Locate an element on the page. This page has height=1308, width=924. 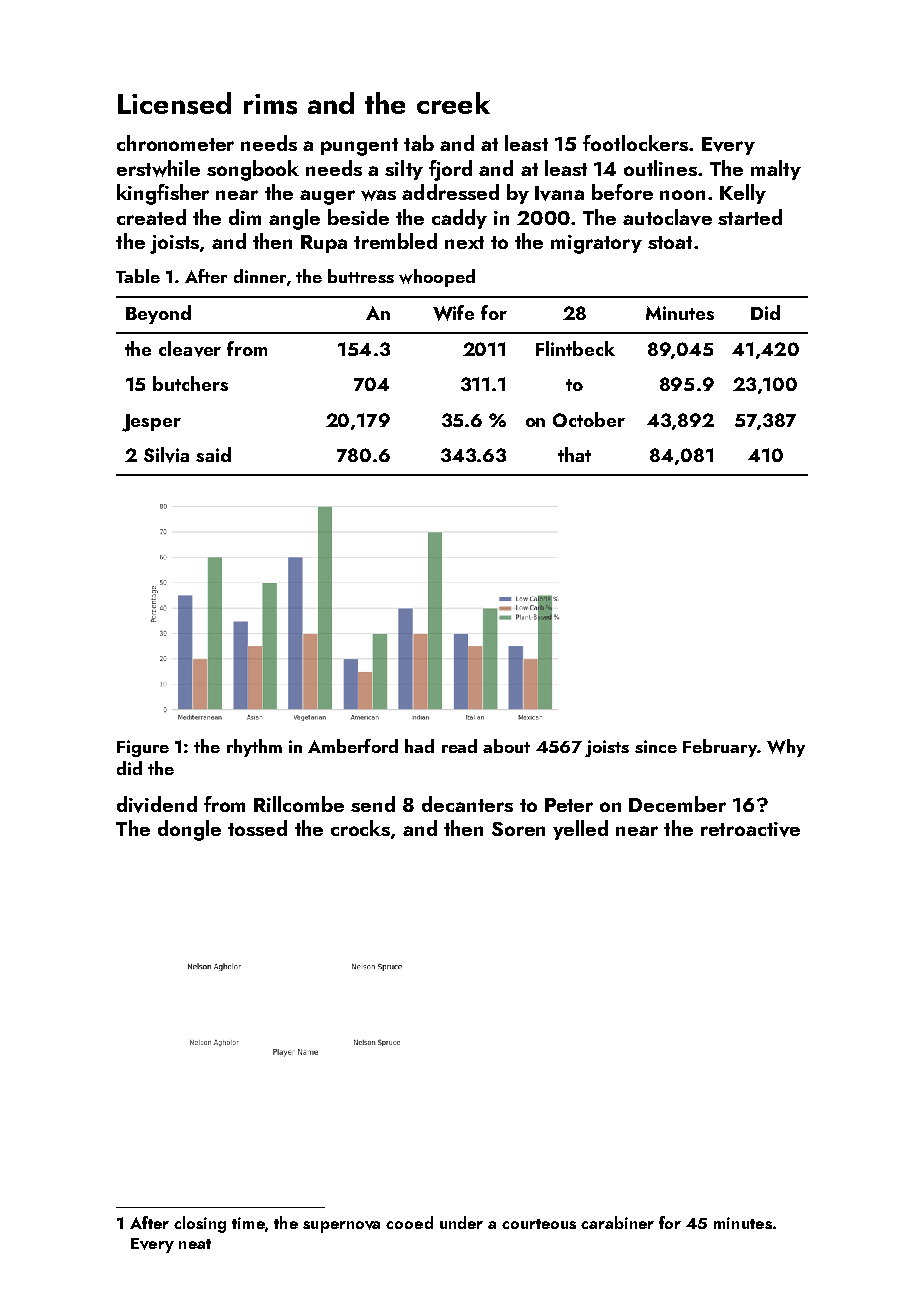
trembled is located at coordinates (395, 241).
